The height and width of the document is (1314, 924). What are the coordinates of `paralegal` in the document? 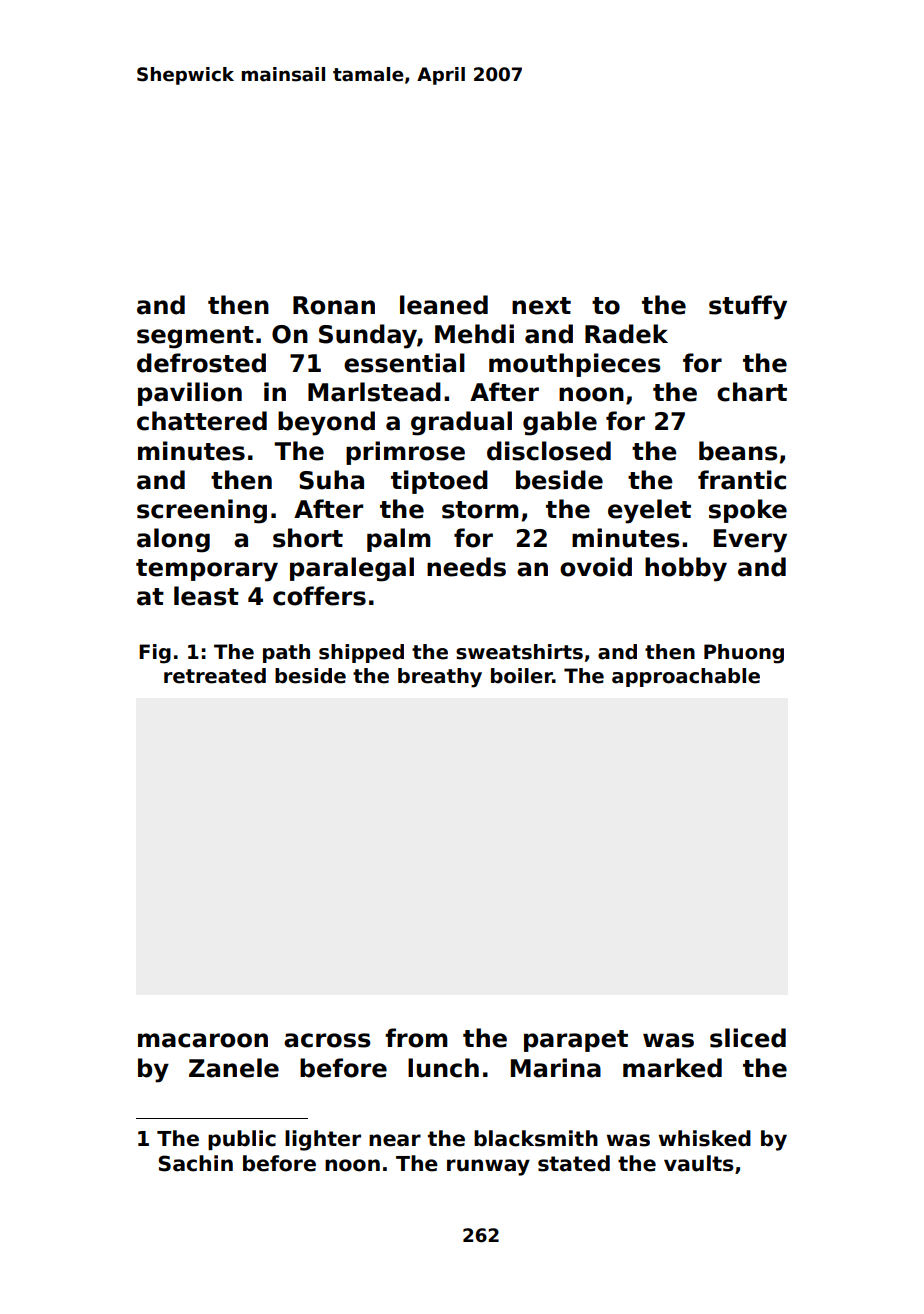 It's located at (352, 569).
